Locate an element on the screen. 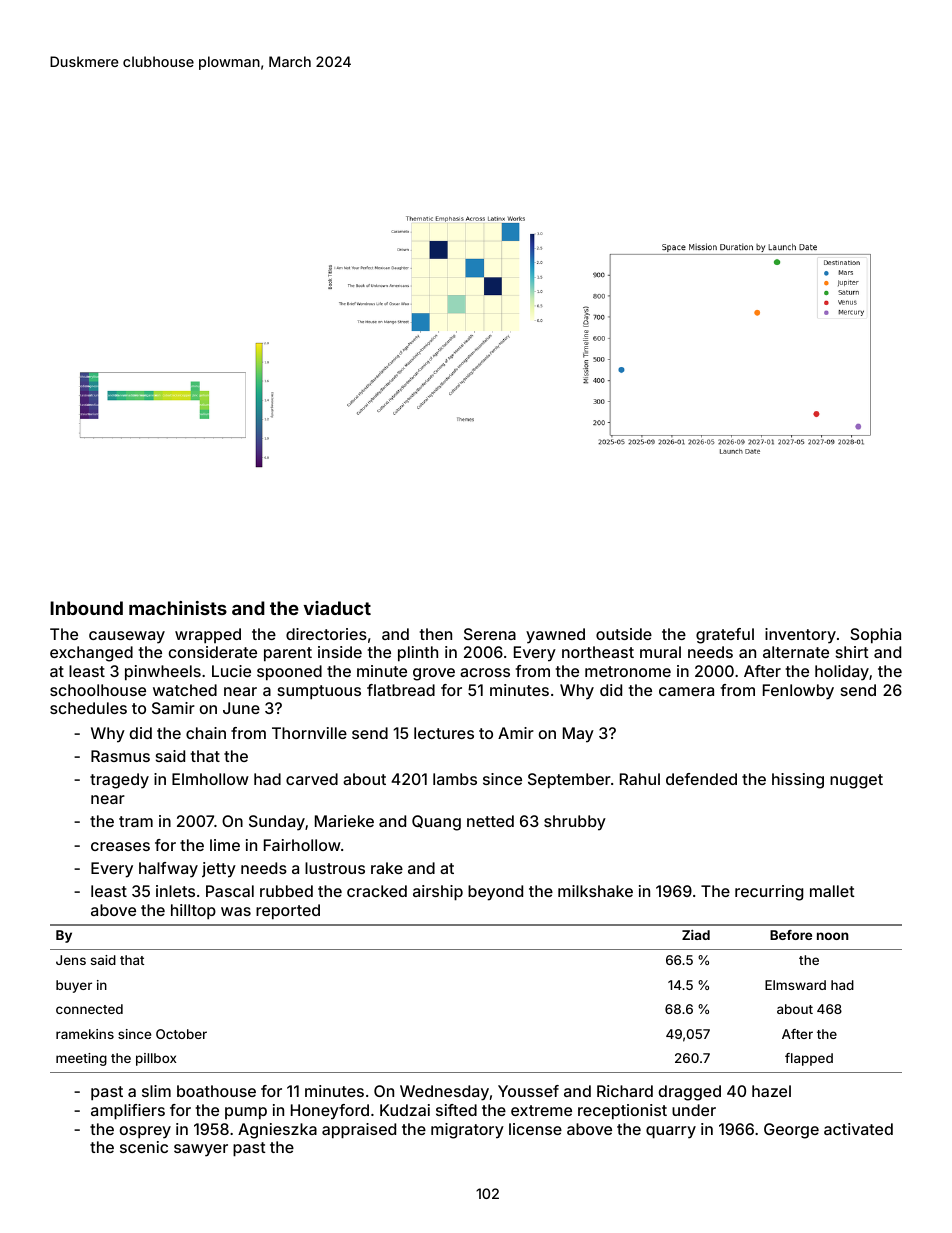  Elmhollow is located at coordinates (210, 779).
